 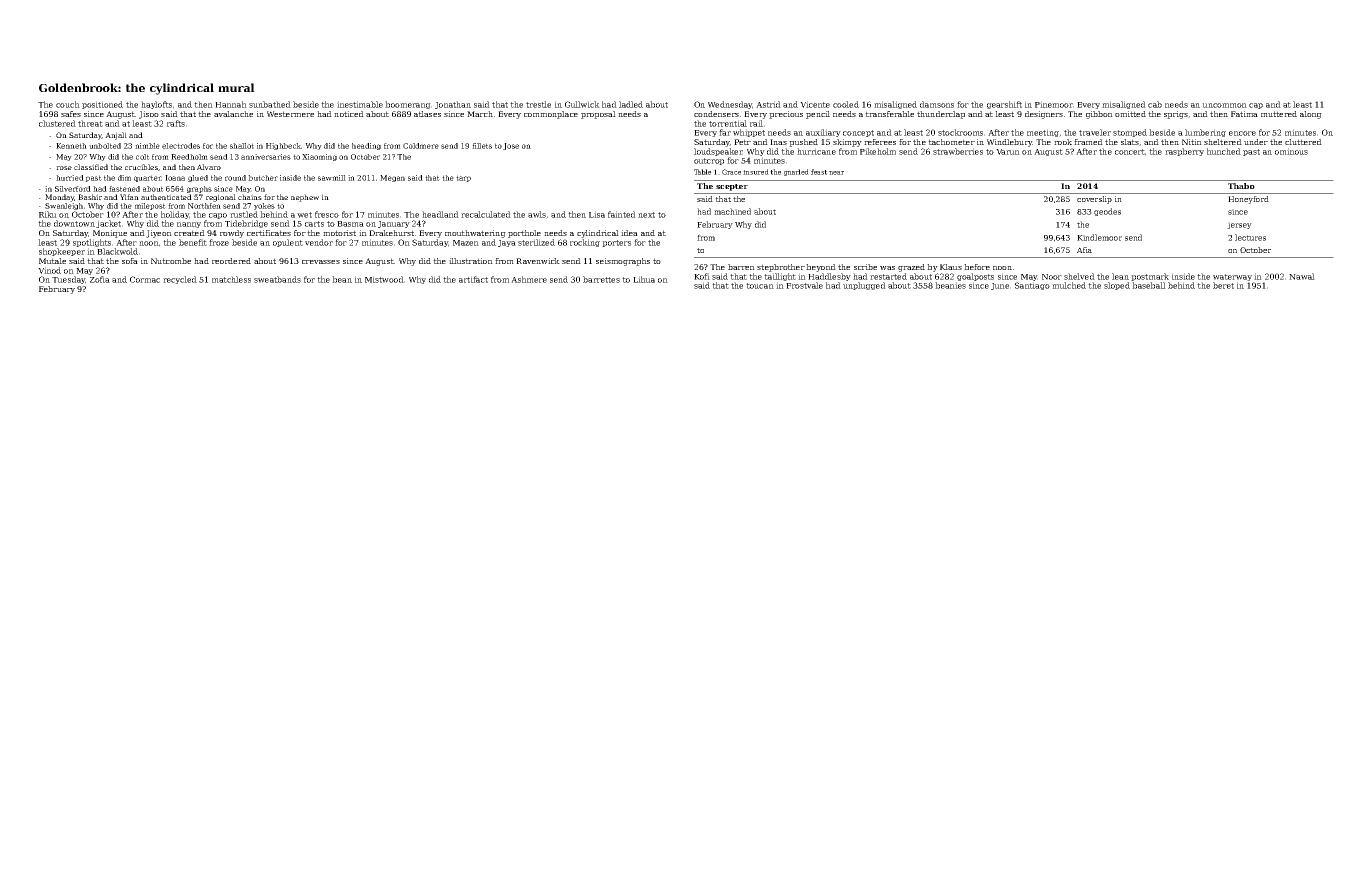 What do you see at coordinates (49, 270) in the document?
I see `Vinod` at bounding box center [49, 270].
